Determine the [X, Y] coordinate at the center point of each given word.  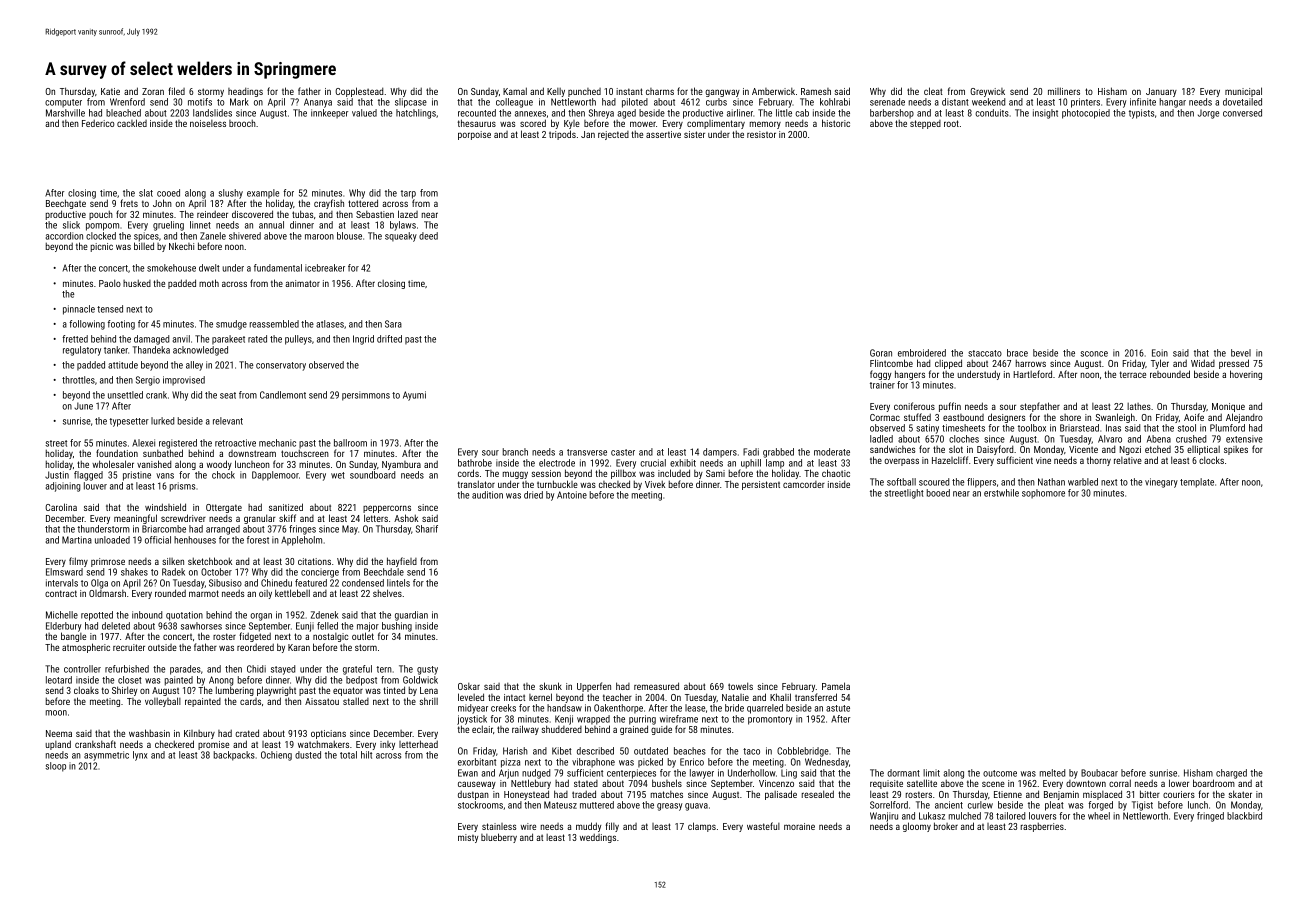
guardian [411, 616]
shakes [134, 572]
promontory [770, 720]
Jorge [1208, 114]
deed [428, 236]
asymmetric [106, 756]
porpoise [474, 135]
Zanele [213, 236]
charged [1231, 774]
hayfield [402, 562]
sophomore [1043, 494]
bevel [1241, 353]
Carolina [61, 507]
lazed [408, 214]
